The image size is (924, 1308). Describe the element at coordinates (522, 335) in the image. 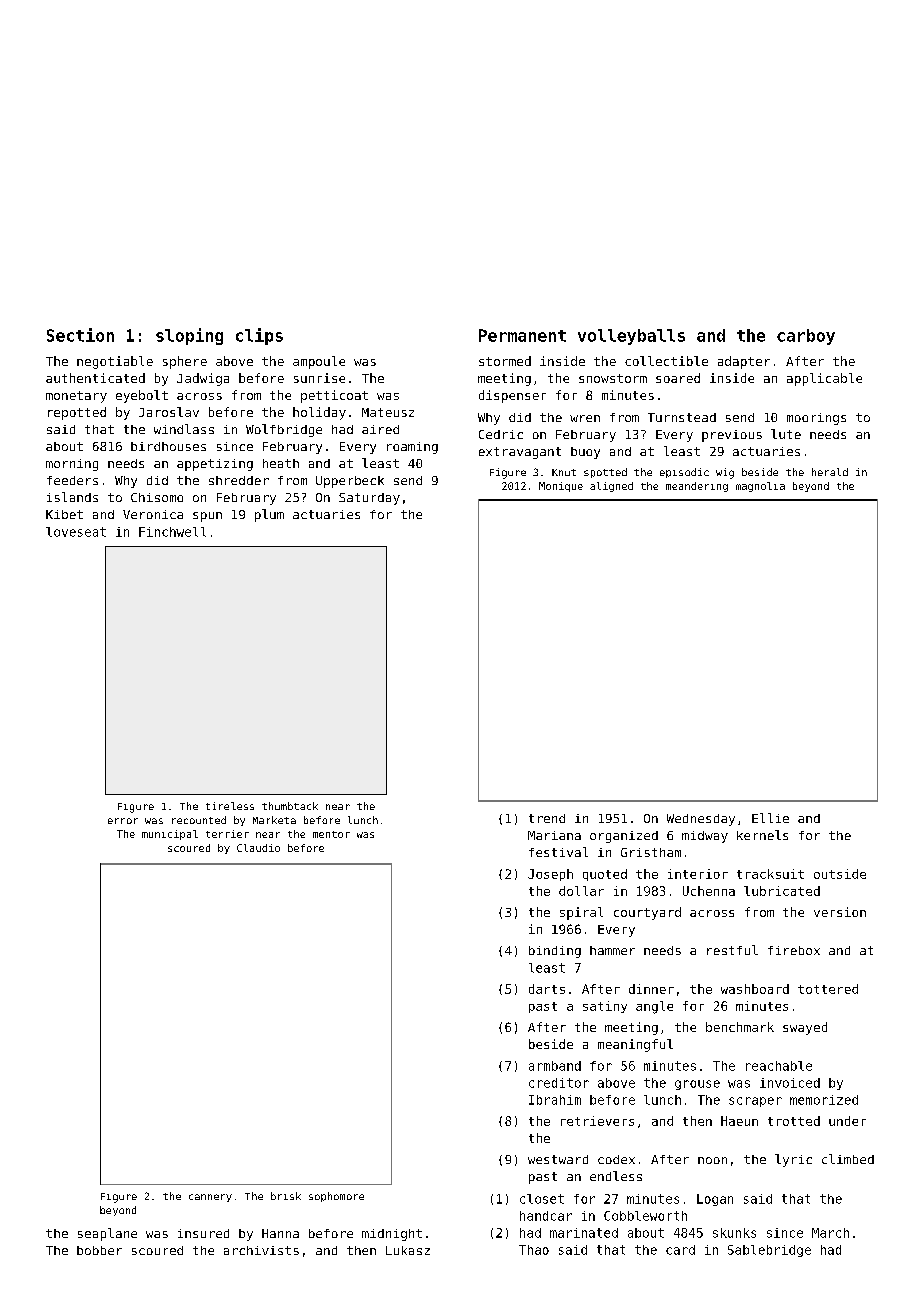

I see `Permanent` at that location.
